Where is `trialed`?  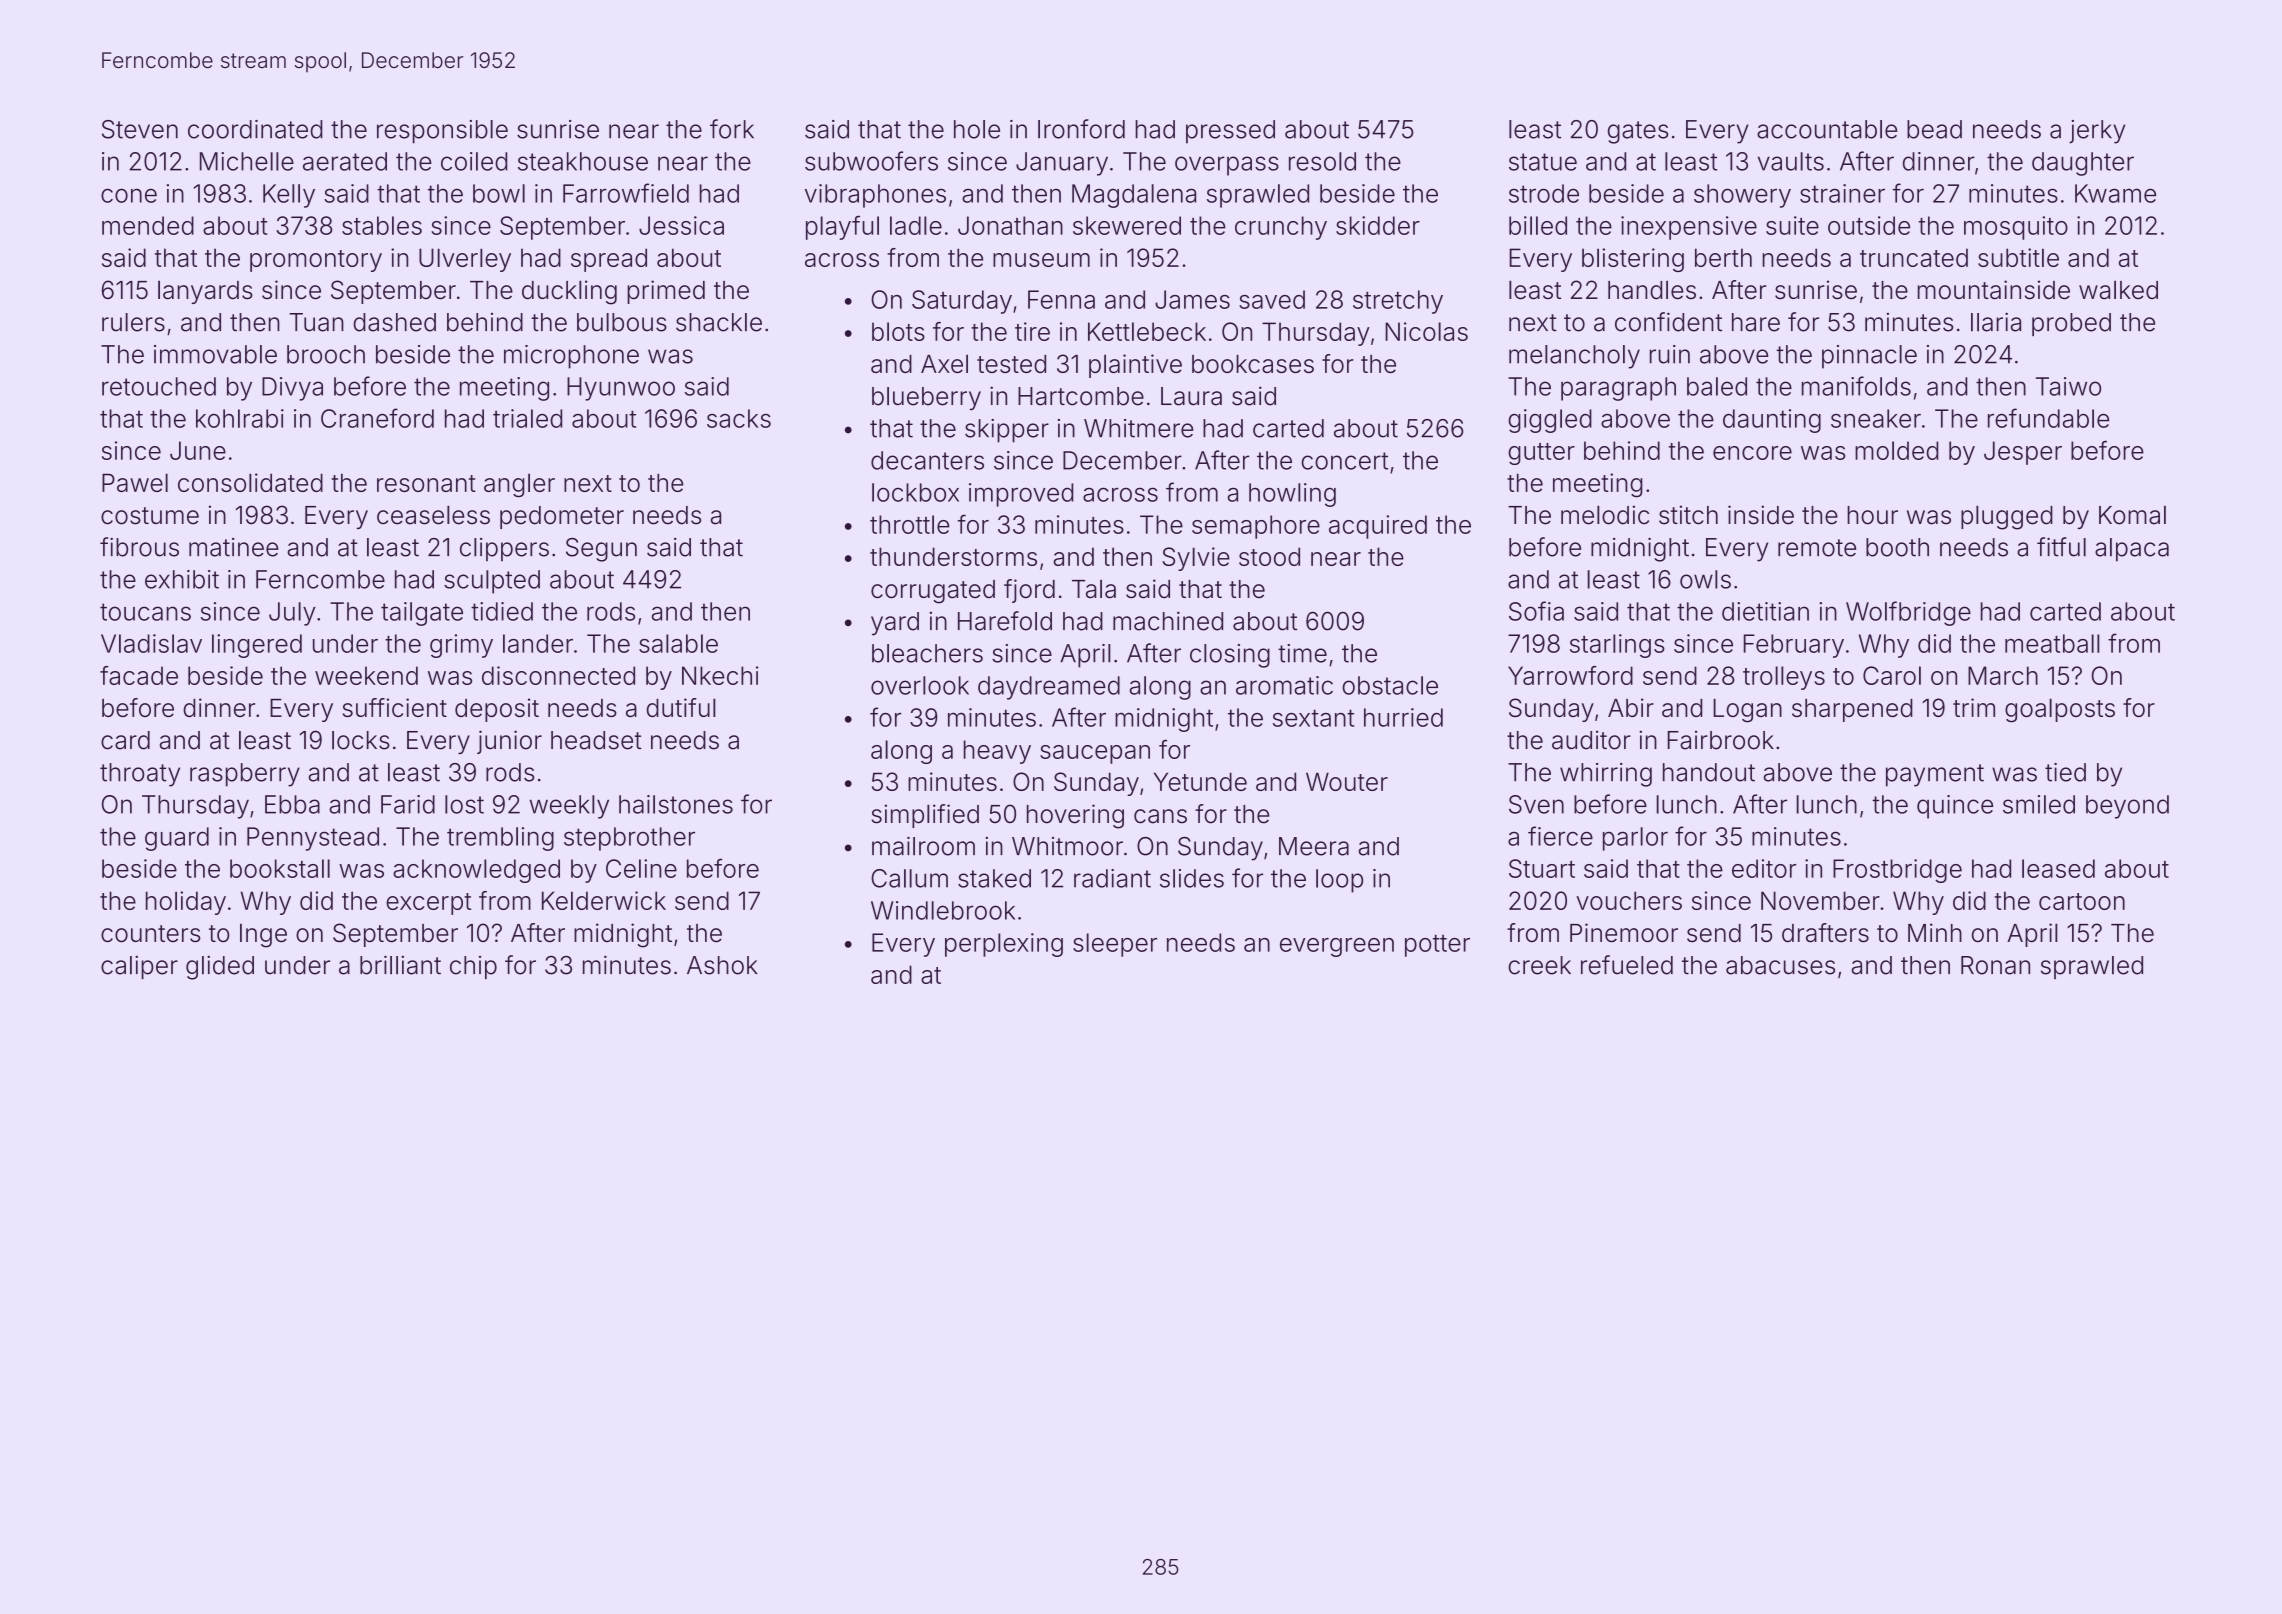
trialed is located at coordinates (527, 418).
